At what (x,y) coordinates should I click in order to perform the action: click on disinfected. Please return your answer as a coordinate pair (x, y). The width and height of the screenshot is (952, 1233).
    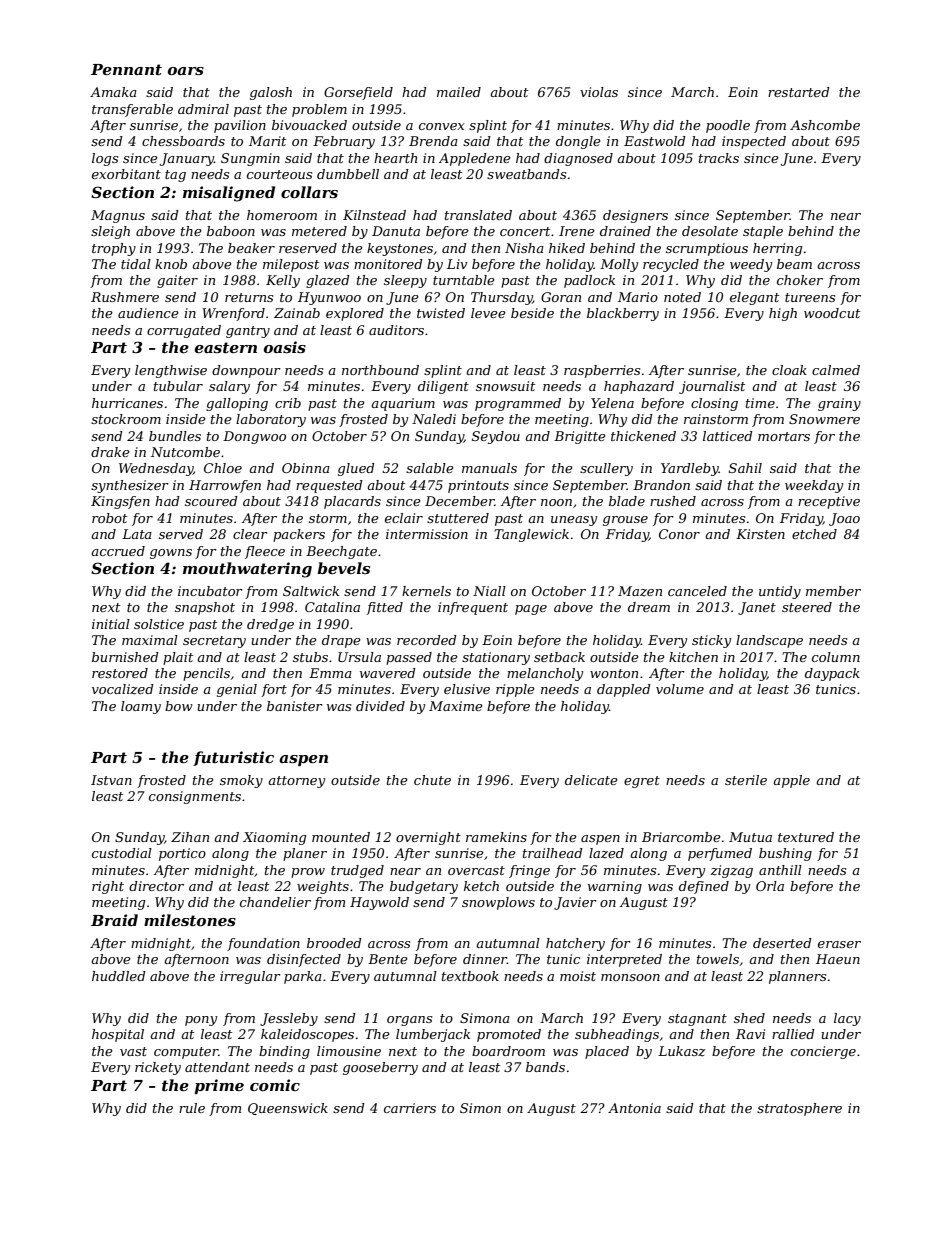
    Looking at the image, I should click on (304, 960).
